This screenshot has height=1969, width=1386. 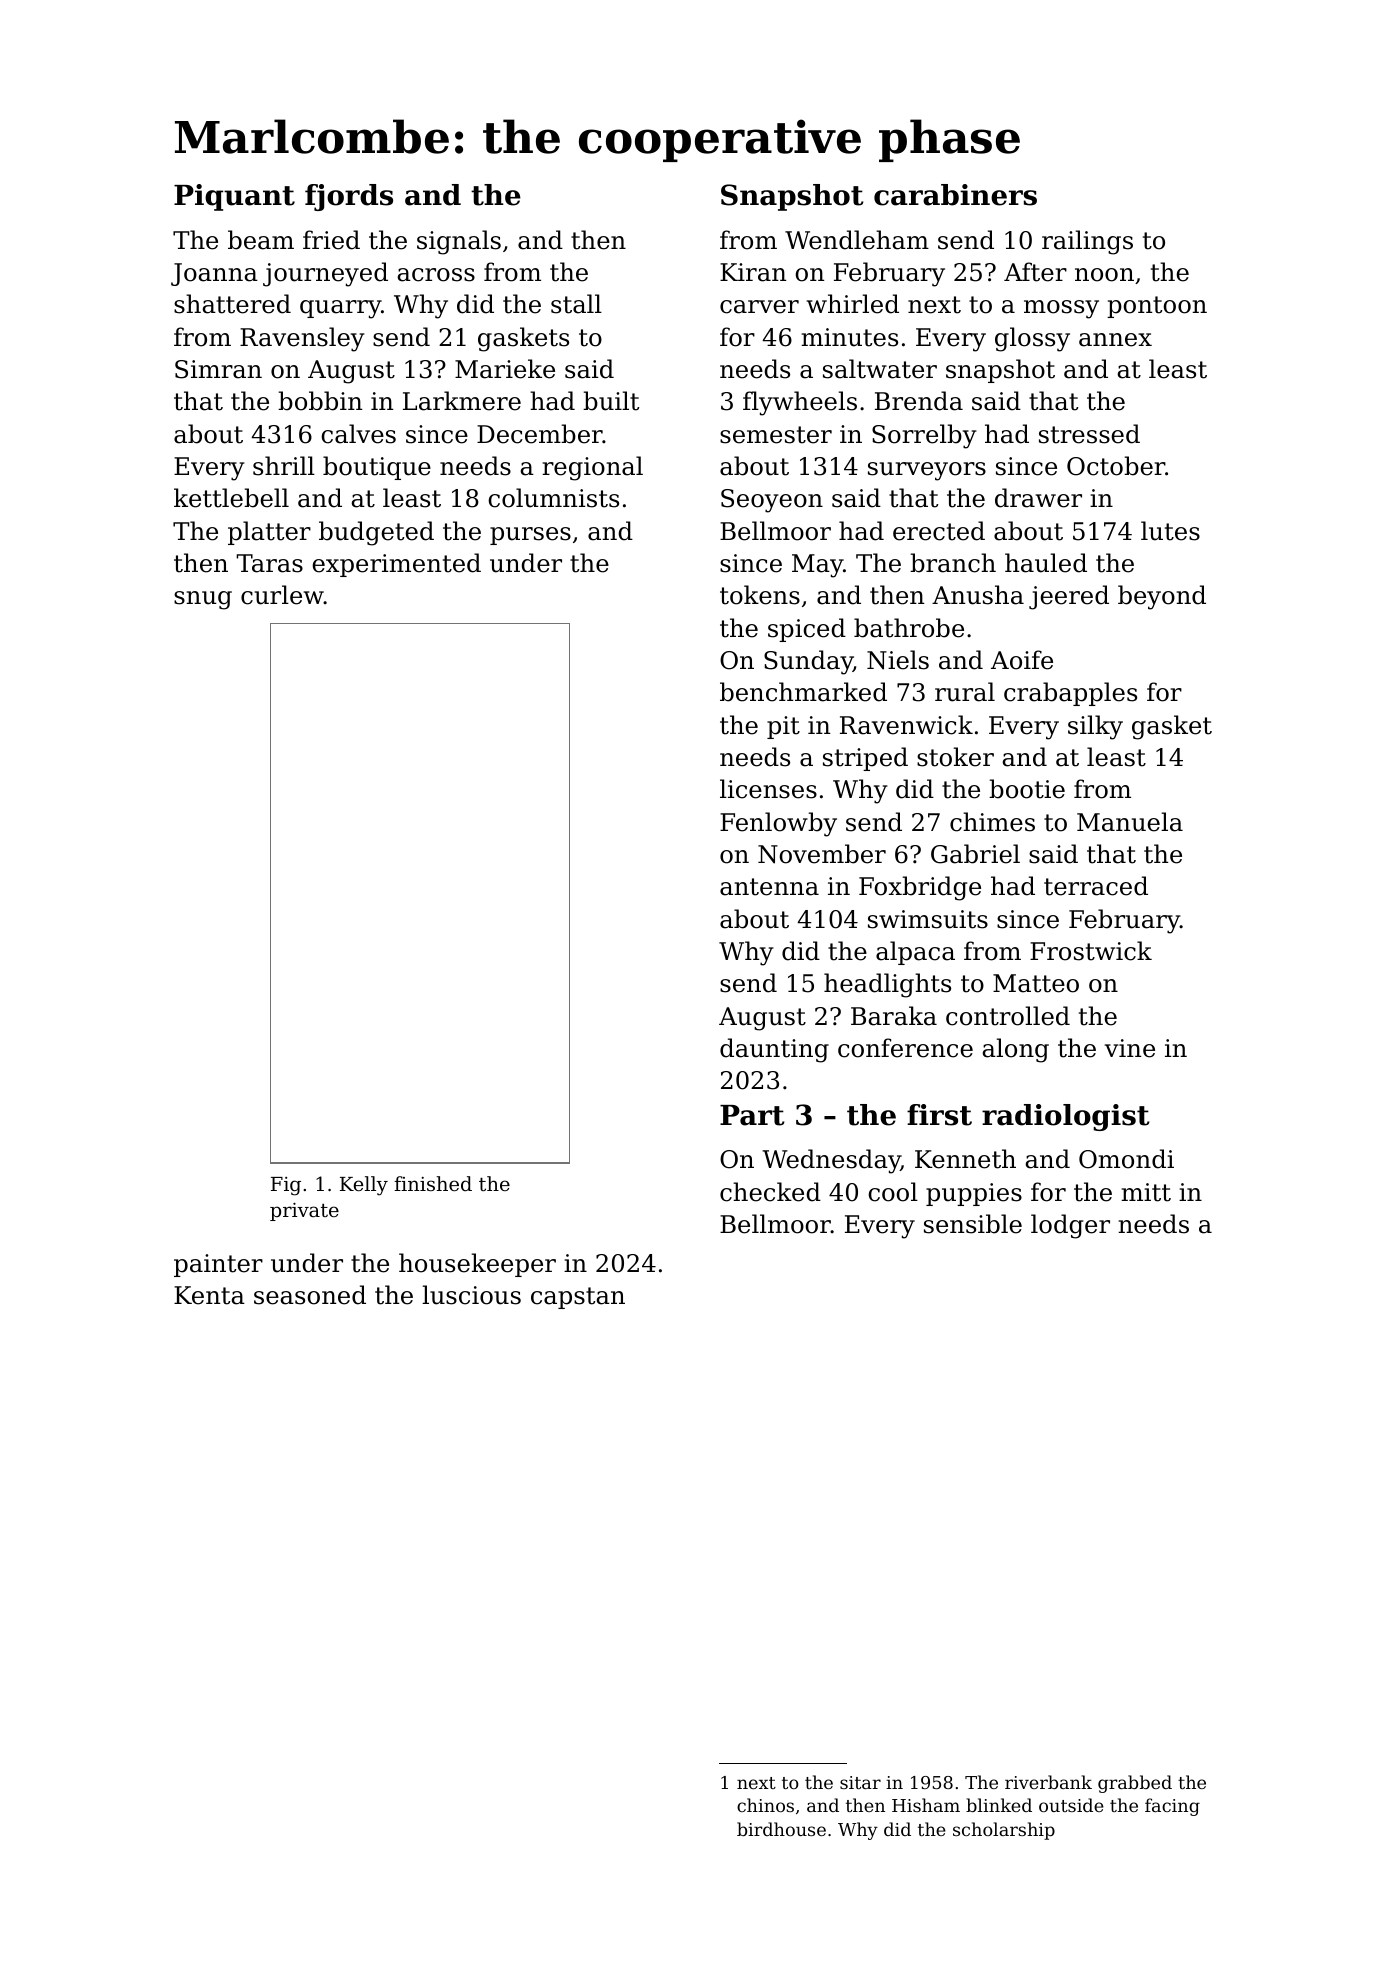 I want to click on purses, so click(x=530, y=536).
